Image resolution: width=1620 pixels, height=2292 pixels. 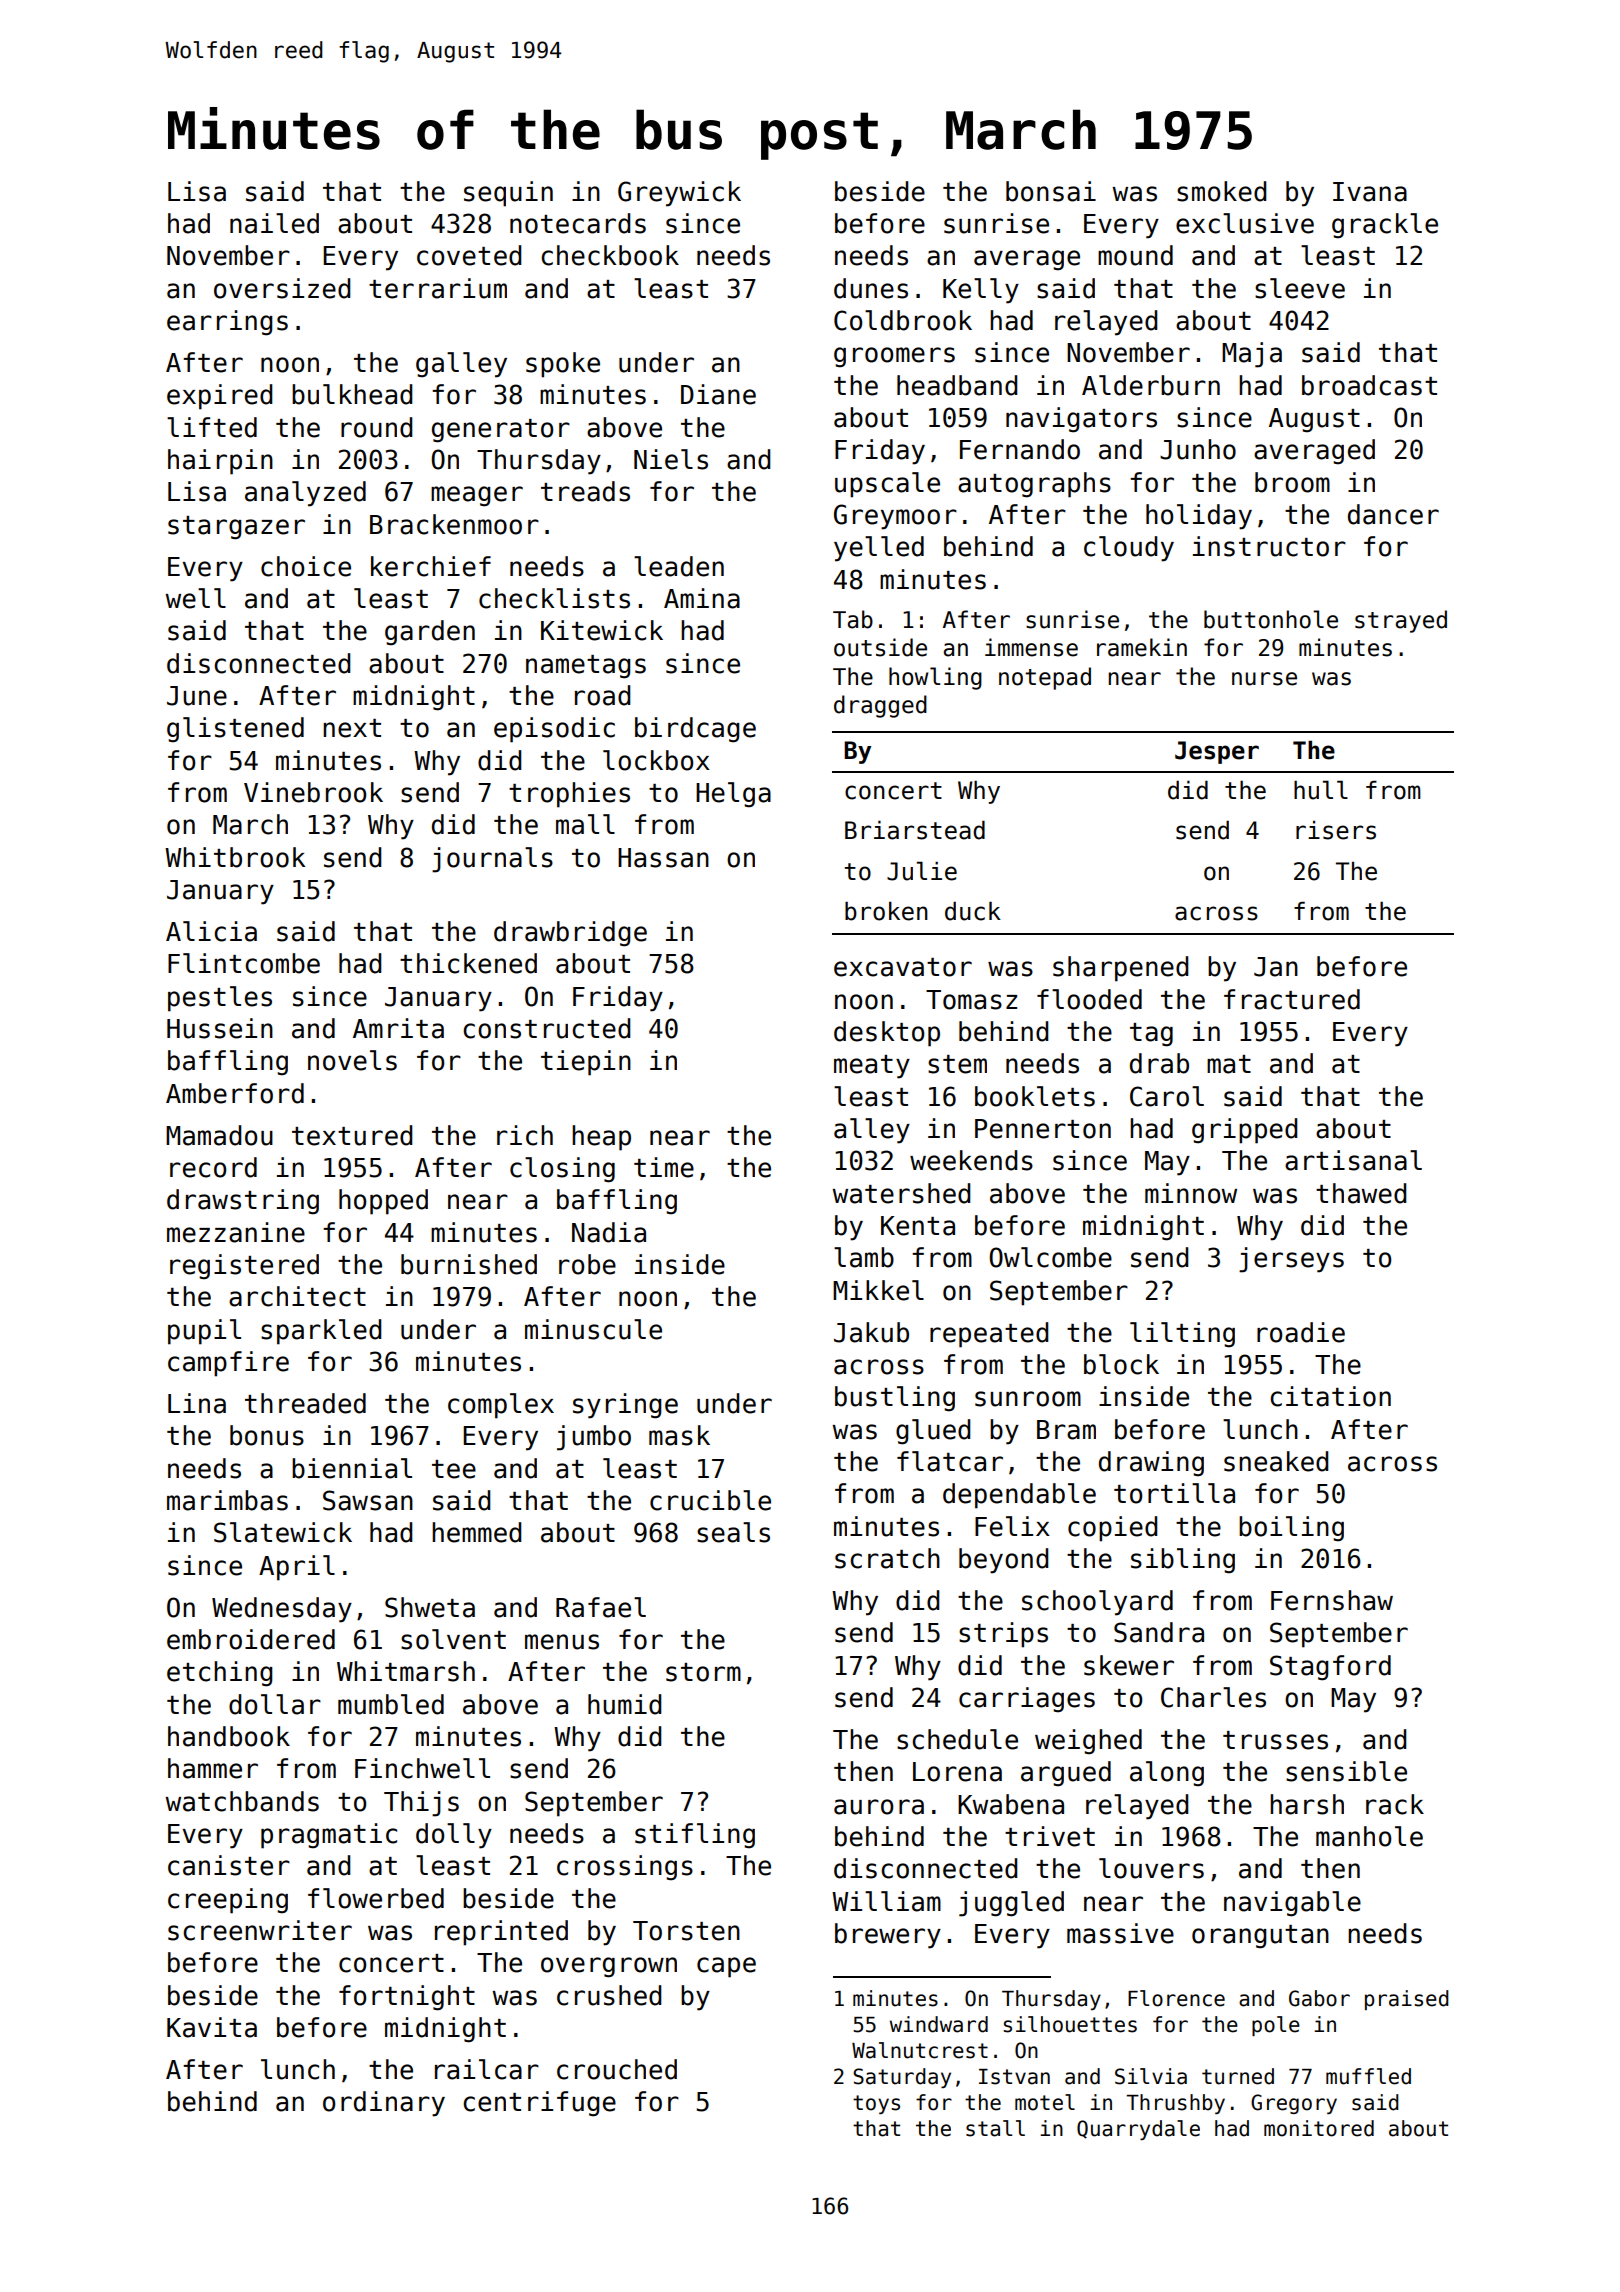 I want to click on Whitbrook, so click(x=235, y=857).
